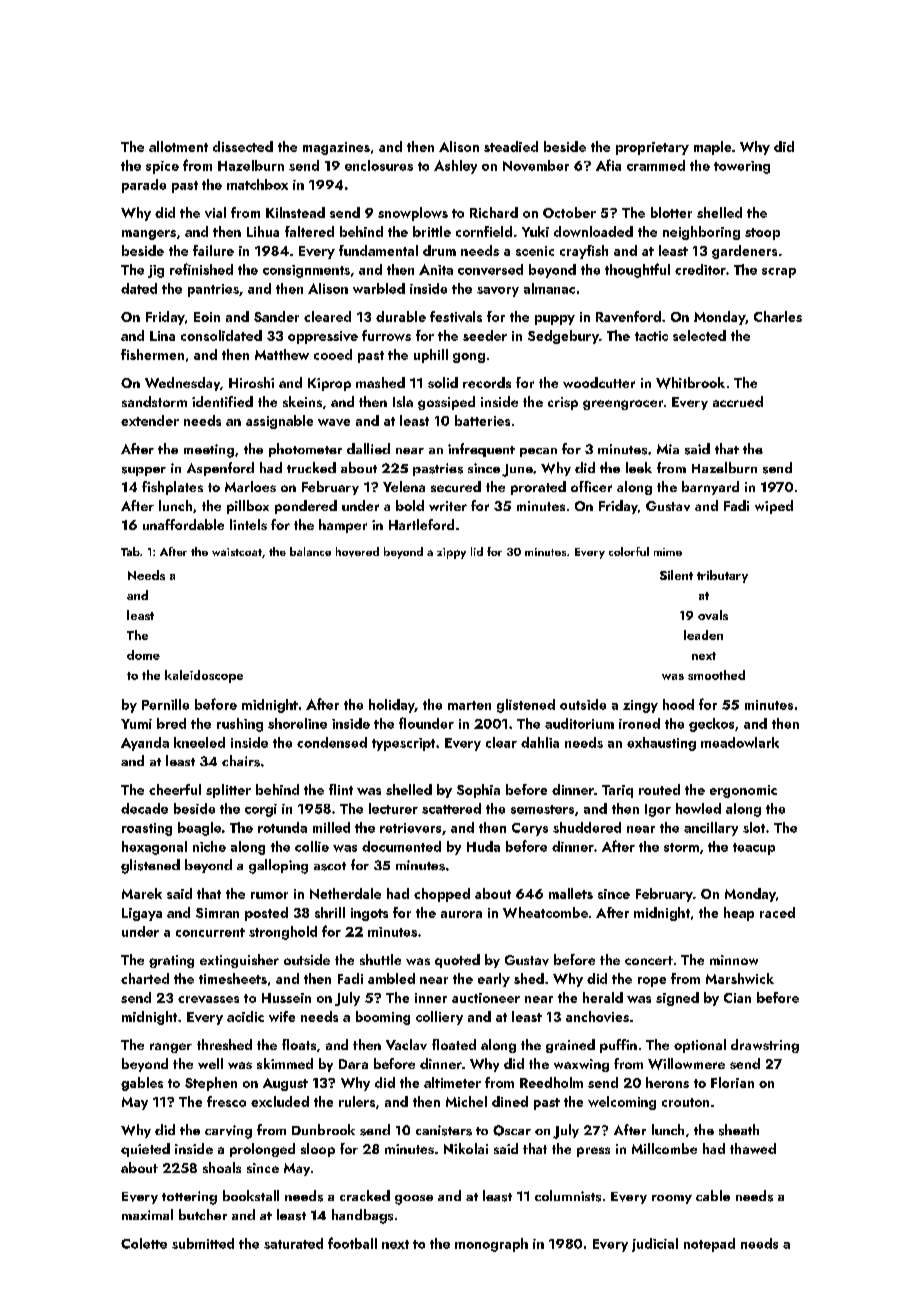 Image resolution: width=924 pixels, height=1314 pixels. I want to click on allotment, so click(178, 146).
